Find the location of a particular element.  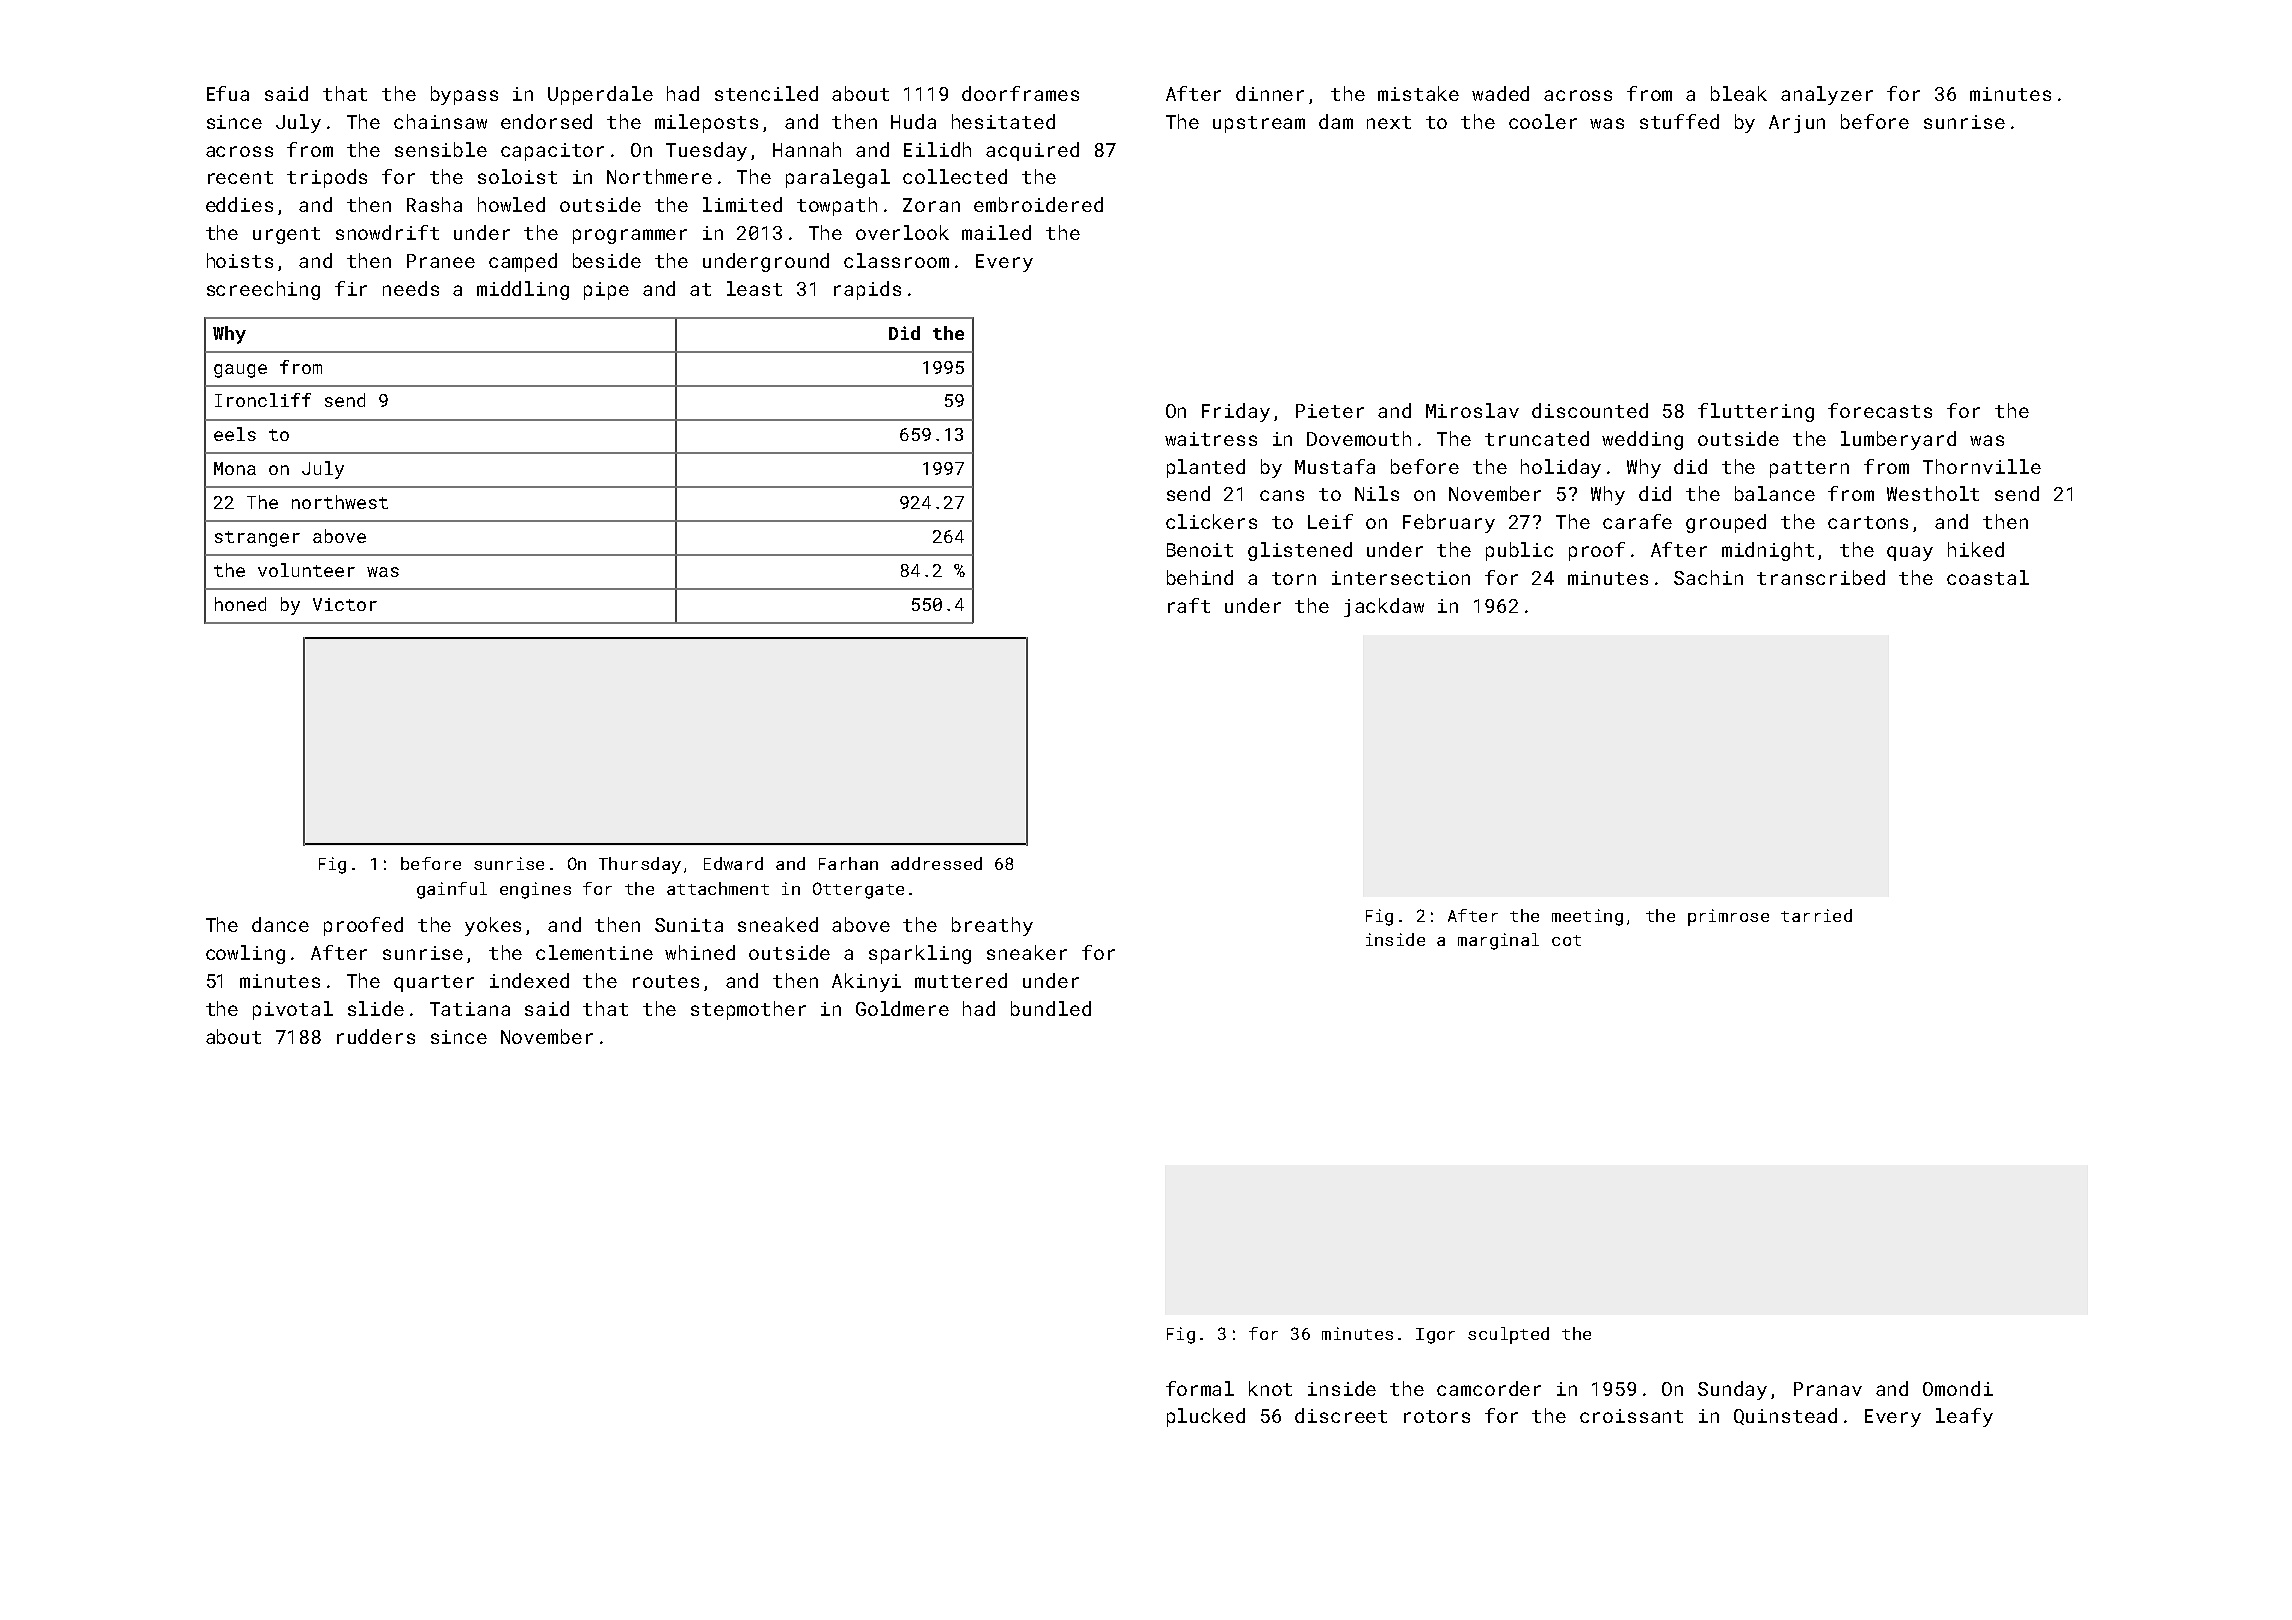

doorframes is located at coordinates (1020, 93).
